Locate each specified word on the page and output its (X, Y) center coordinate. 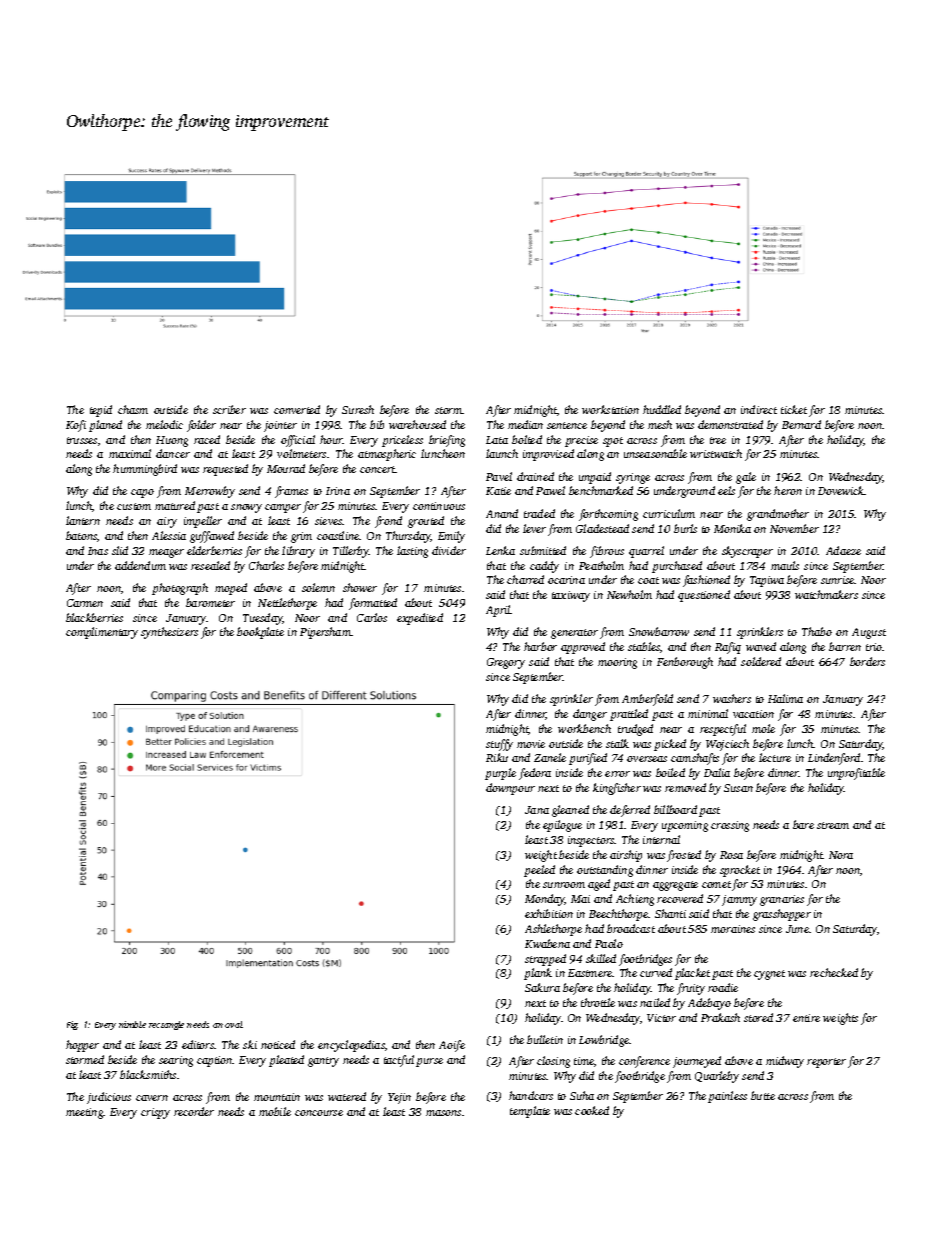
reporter (826, 1063)
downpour (510, 789)
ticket (794, 409)
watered (347, 1096)
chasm (133, 409)
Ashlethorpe (553, 930)
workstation (610, 409)
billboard (675, 809)
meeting (85, 1113)
